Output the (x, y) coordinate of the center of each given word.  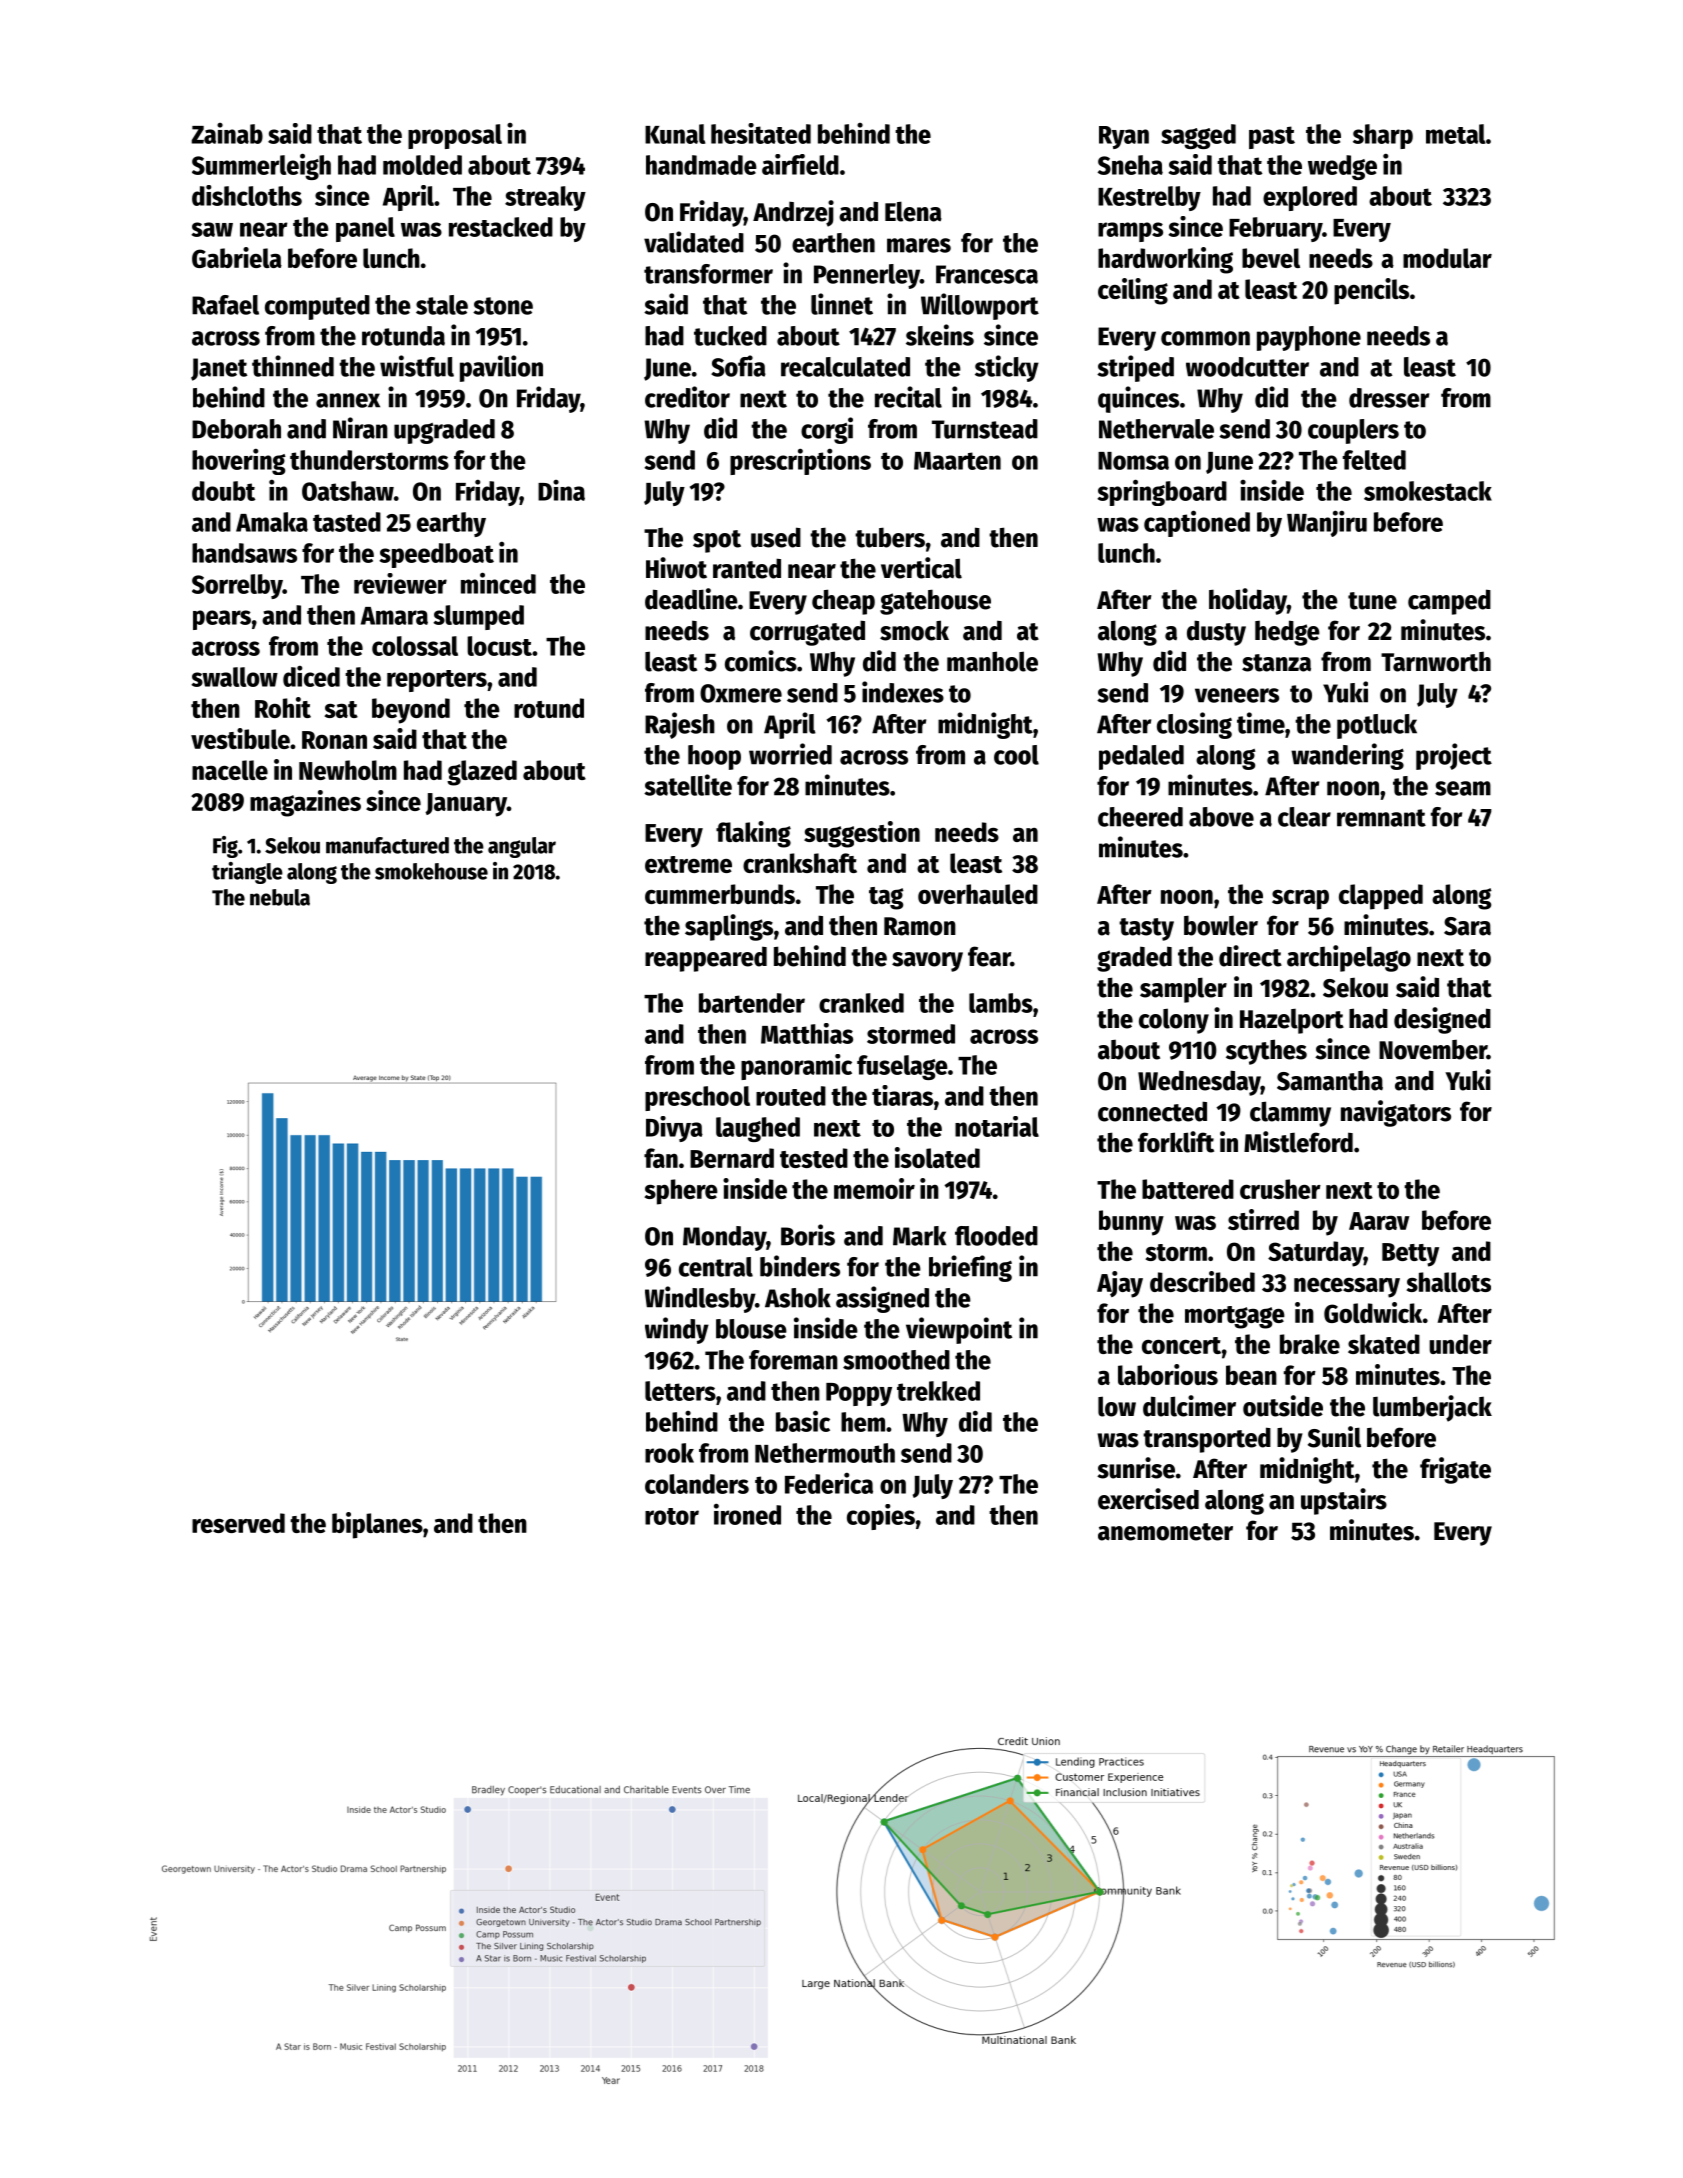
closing (1194, 725)
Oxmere (741, 693)
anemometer (1165, 1532)
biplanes (377, 1525)
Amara (394, 616)
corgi (827, 430)
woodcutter (1247, 367)
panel (365, 229)
